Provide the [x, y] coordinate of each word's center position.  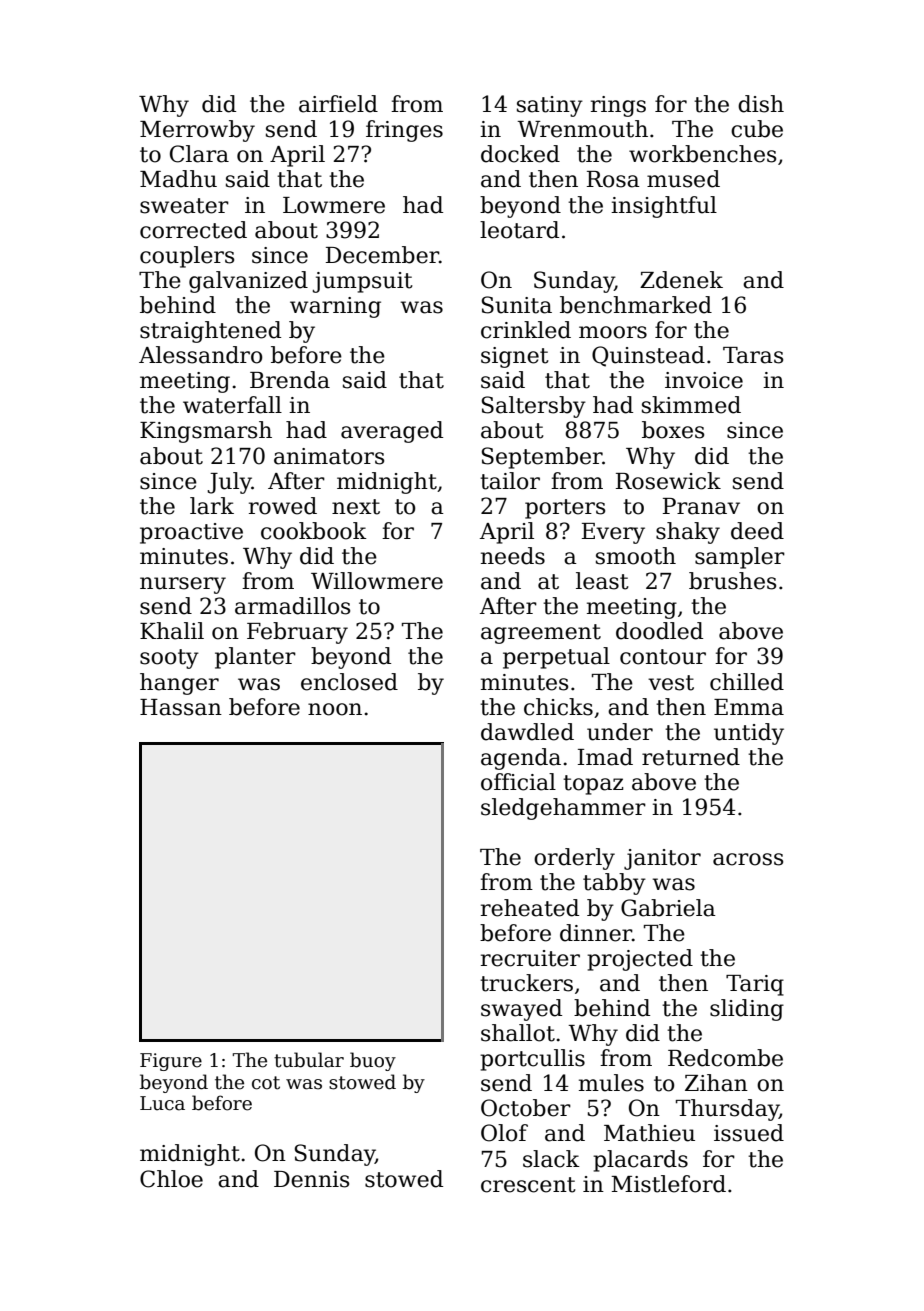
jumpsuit [363, 282]
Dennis [311, 1179]
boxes [673, 430]
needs [513, 556]
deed [757, 531]
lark [212, 506]
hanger [179, 684]
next [356, 507]
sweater [184, 206]
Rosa [613, 179]
